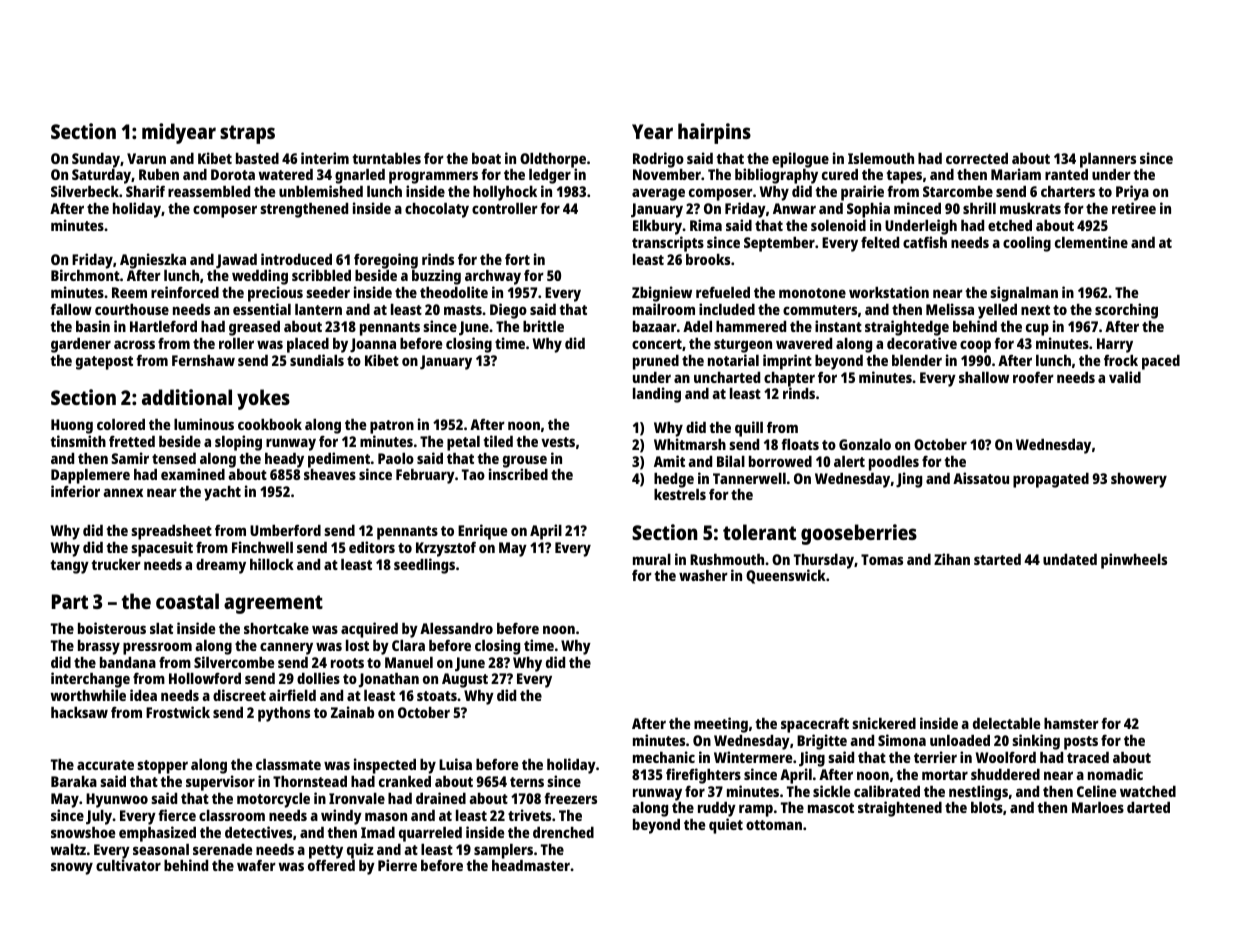 Image resolution: width=1233 pixels, height=952 pixels. Describe the element at coordinates (1108, 160) in the screenshot. I see `planners` at that location.
